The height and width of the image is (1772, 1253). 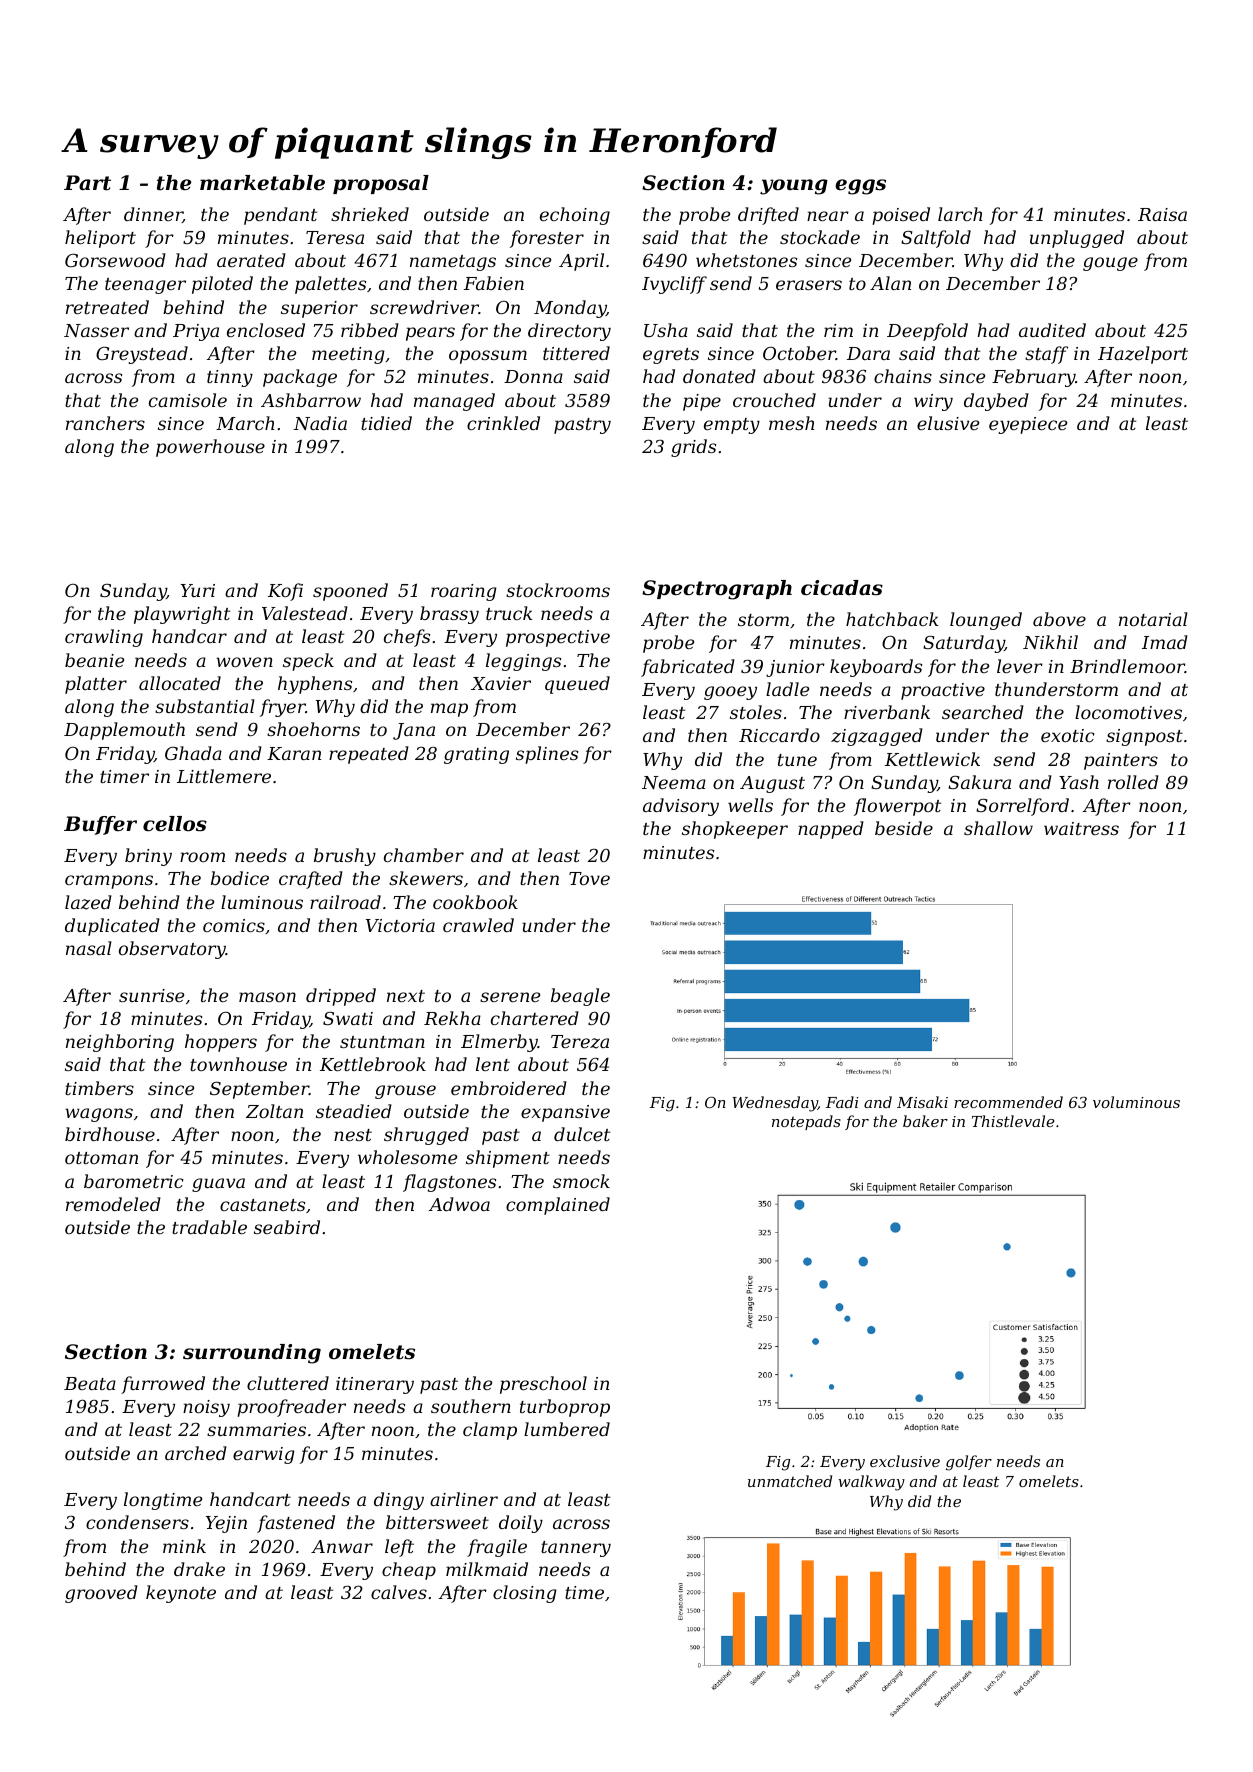 What do you see at coordinates (503, 423) in the image?
I see `crinkled` at bounding box center [503, 423].
